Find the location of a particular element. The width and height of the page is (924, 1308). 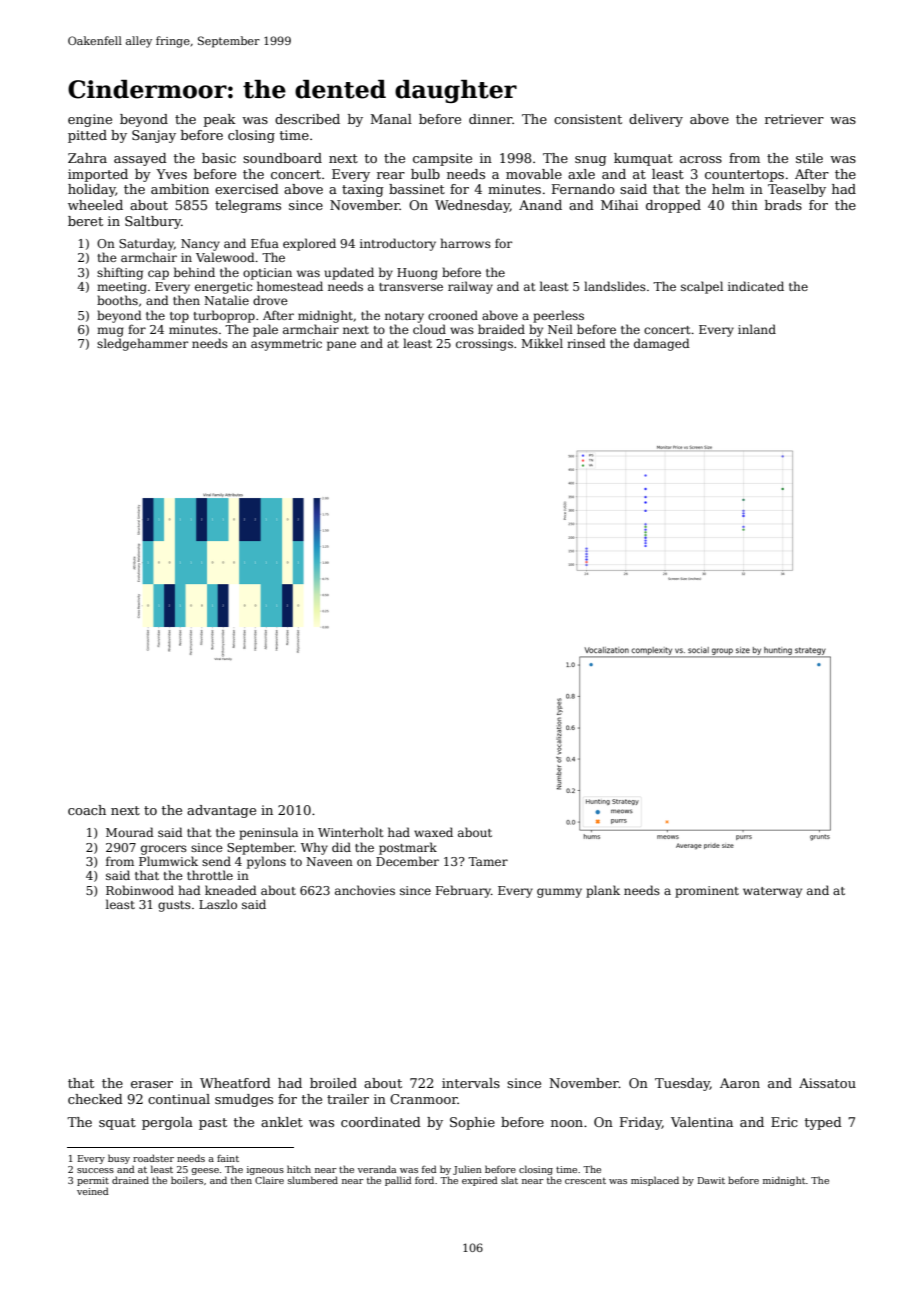

slumbered is located at coordinates (313, 1180).
